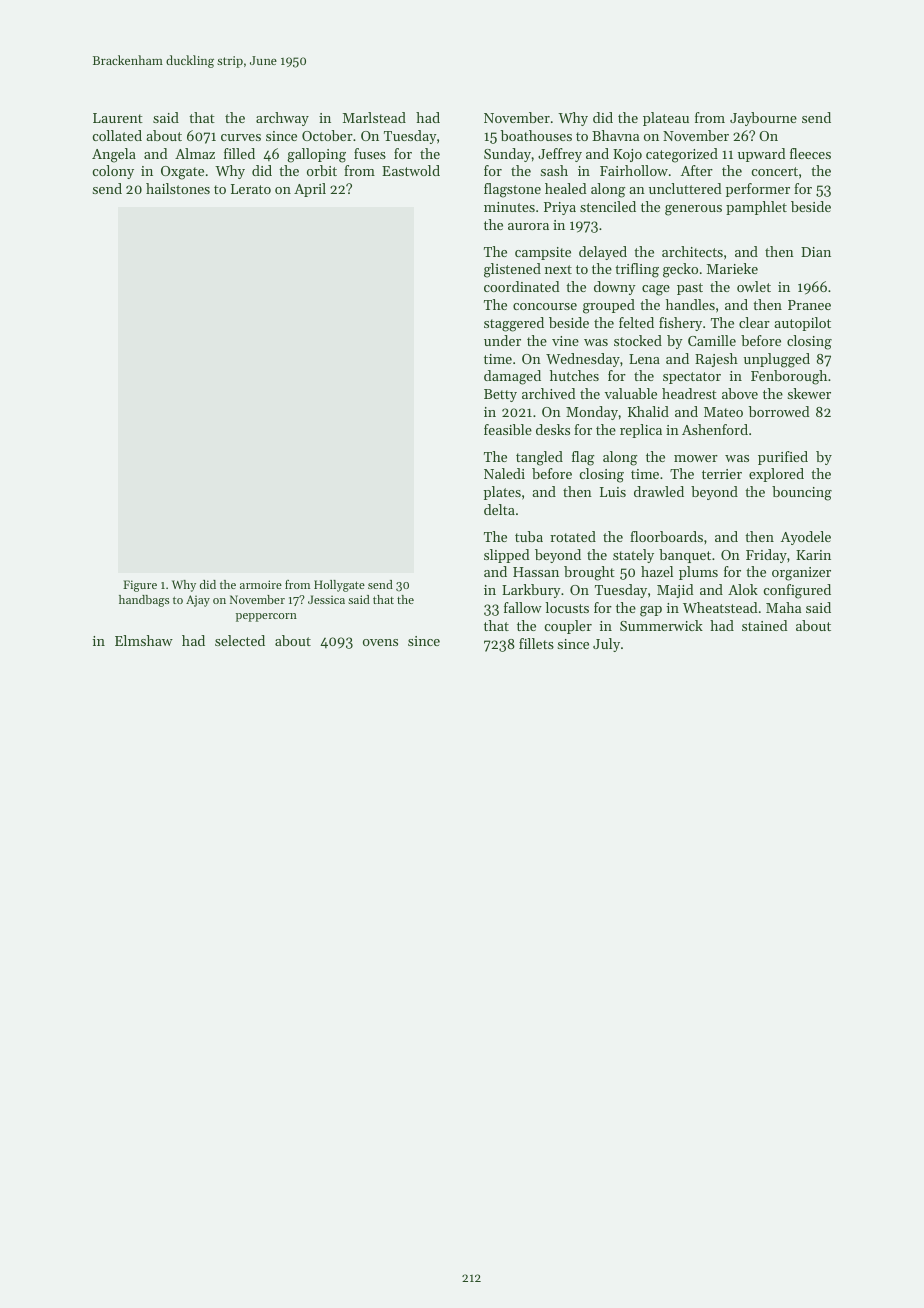 The width and height of the screenshot is (924, 1308). Describe the element at coordinates (502, 340) in the screenshot. I see `under` at that location.
